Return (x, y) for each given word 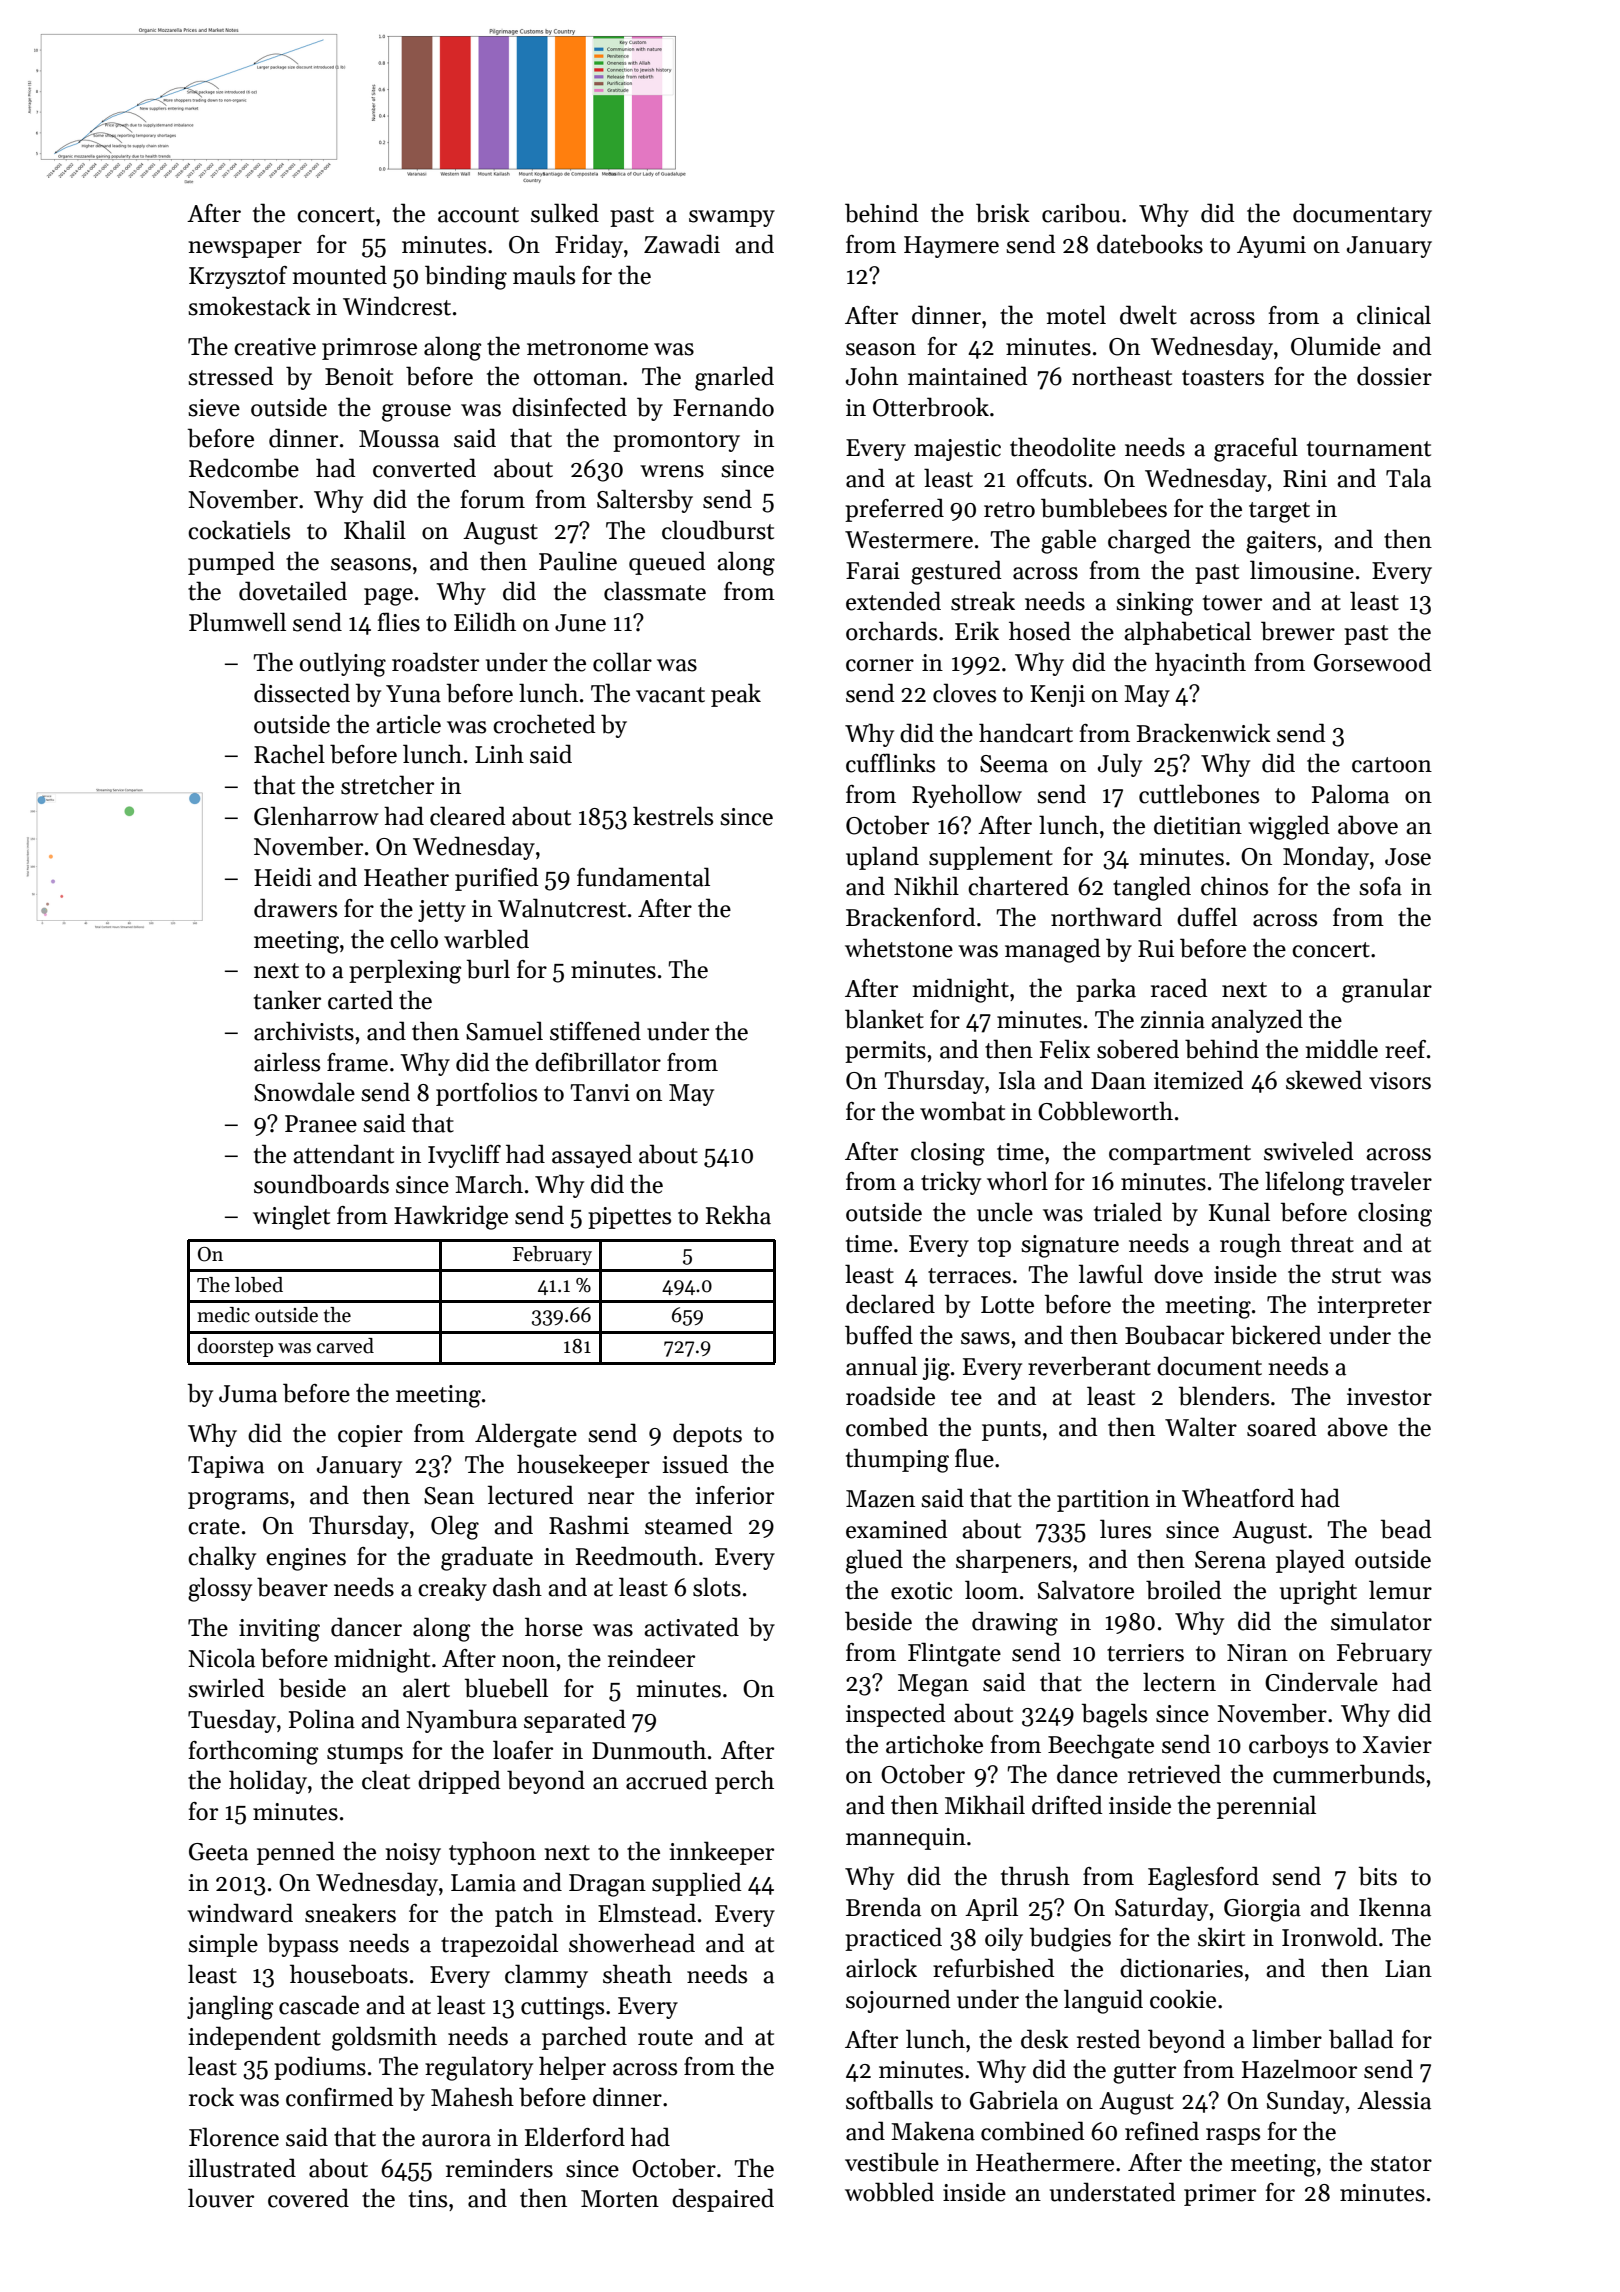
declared (890, 1304)
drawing (1015, 1623)
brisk (1003, 213)
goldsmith (384, 2038)
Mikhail (985, 1805)
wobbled (889, 2192)
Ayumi (1271, 247)
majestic (957, 450)
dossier (1394, 376)
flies (399, 622)
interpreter (1375, 1307)
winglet (291, 1217)
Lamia (483, 1883)
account (478, 215)
